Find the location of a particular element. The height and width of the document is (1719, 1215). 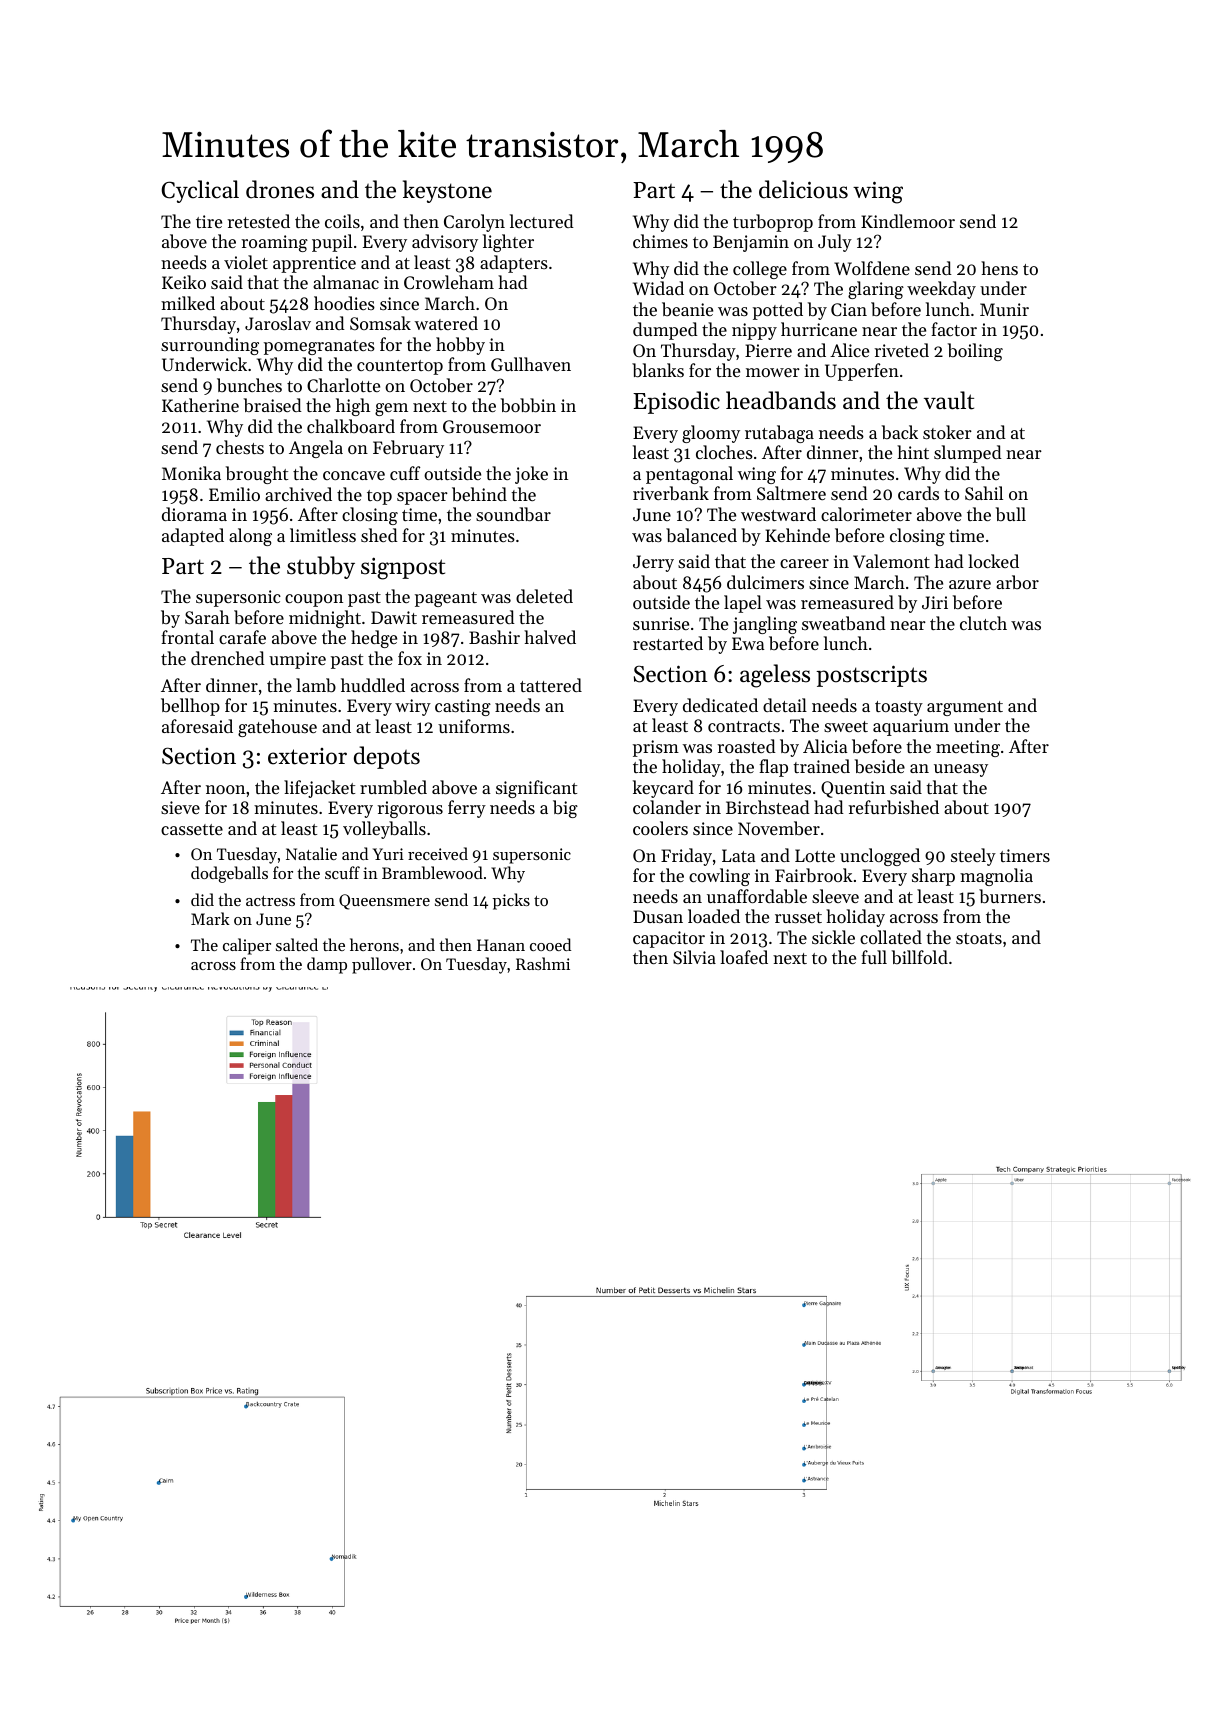

damp is located at coordinates (327, 965).
